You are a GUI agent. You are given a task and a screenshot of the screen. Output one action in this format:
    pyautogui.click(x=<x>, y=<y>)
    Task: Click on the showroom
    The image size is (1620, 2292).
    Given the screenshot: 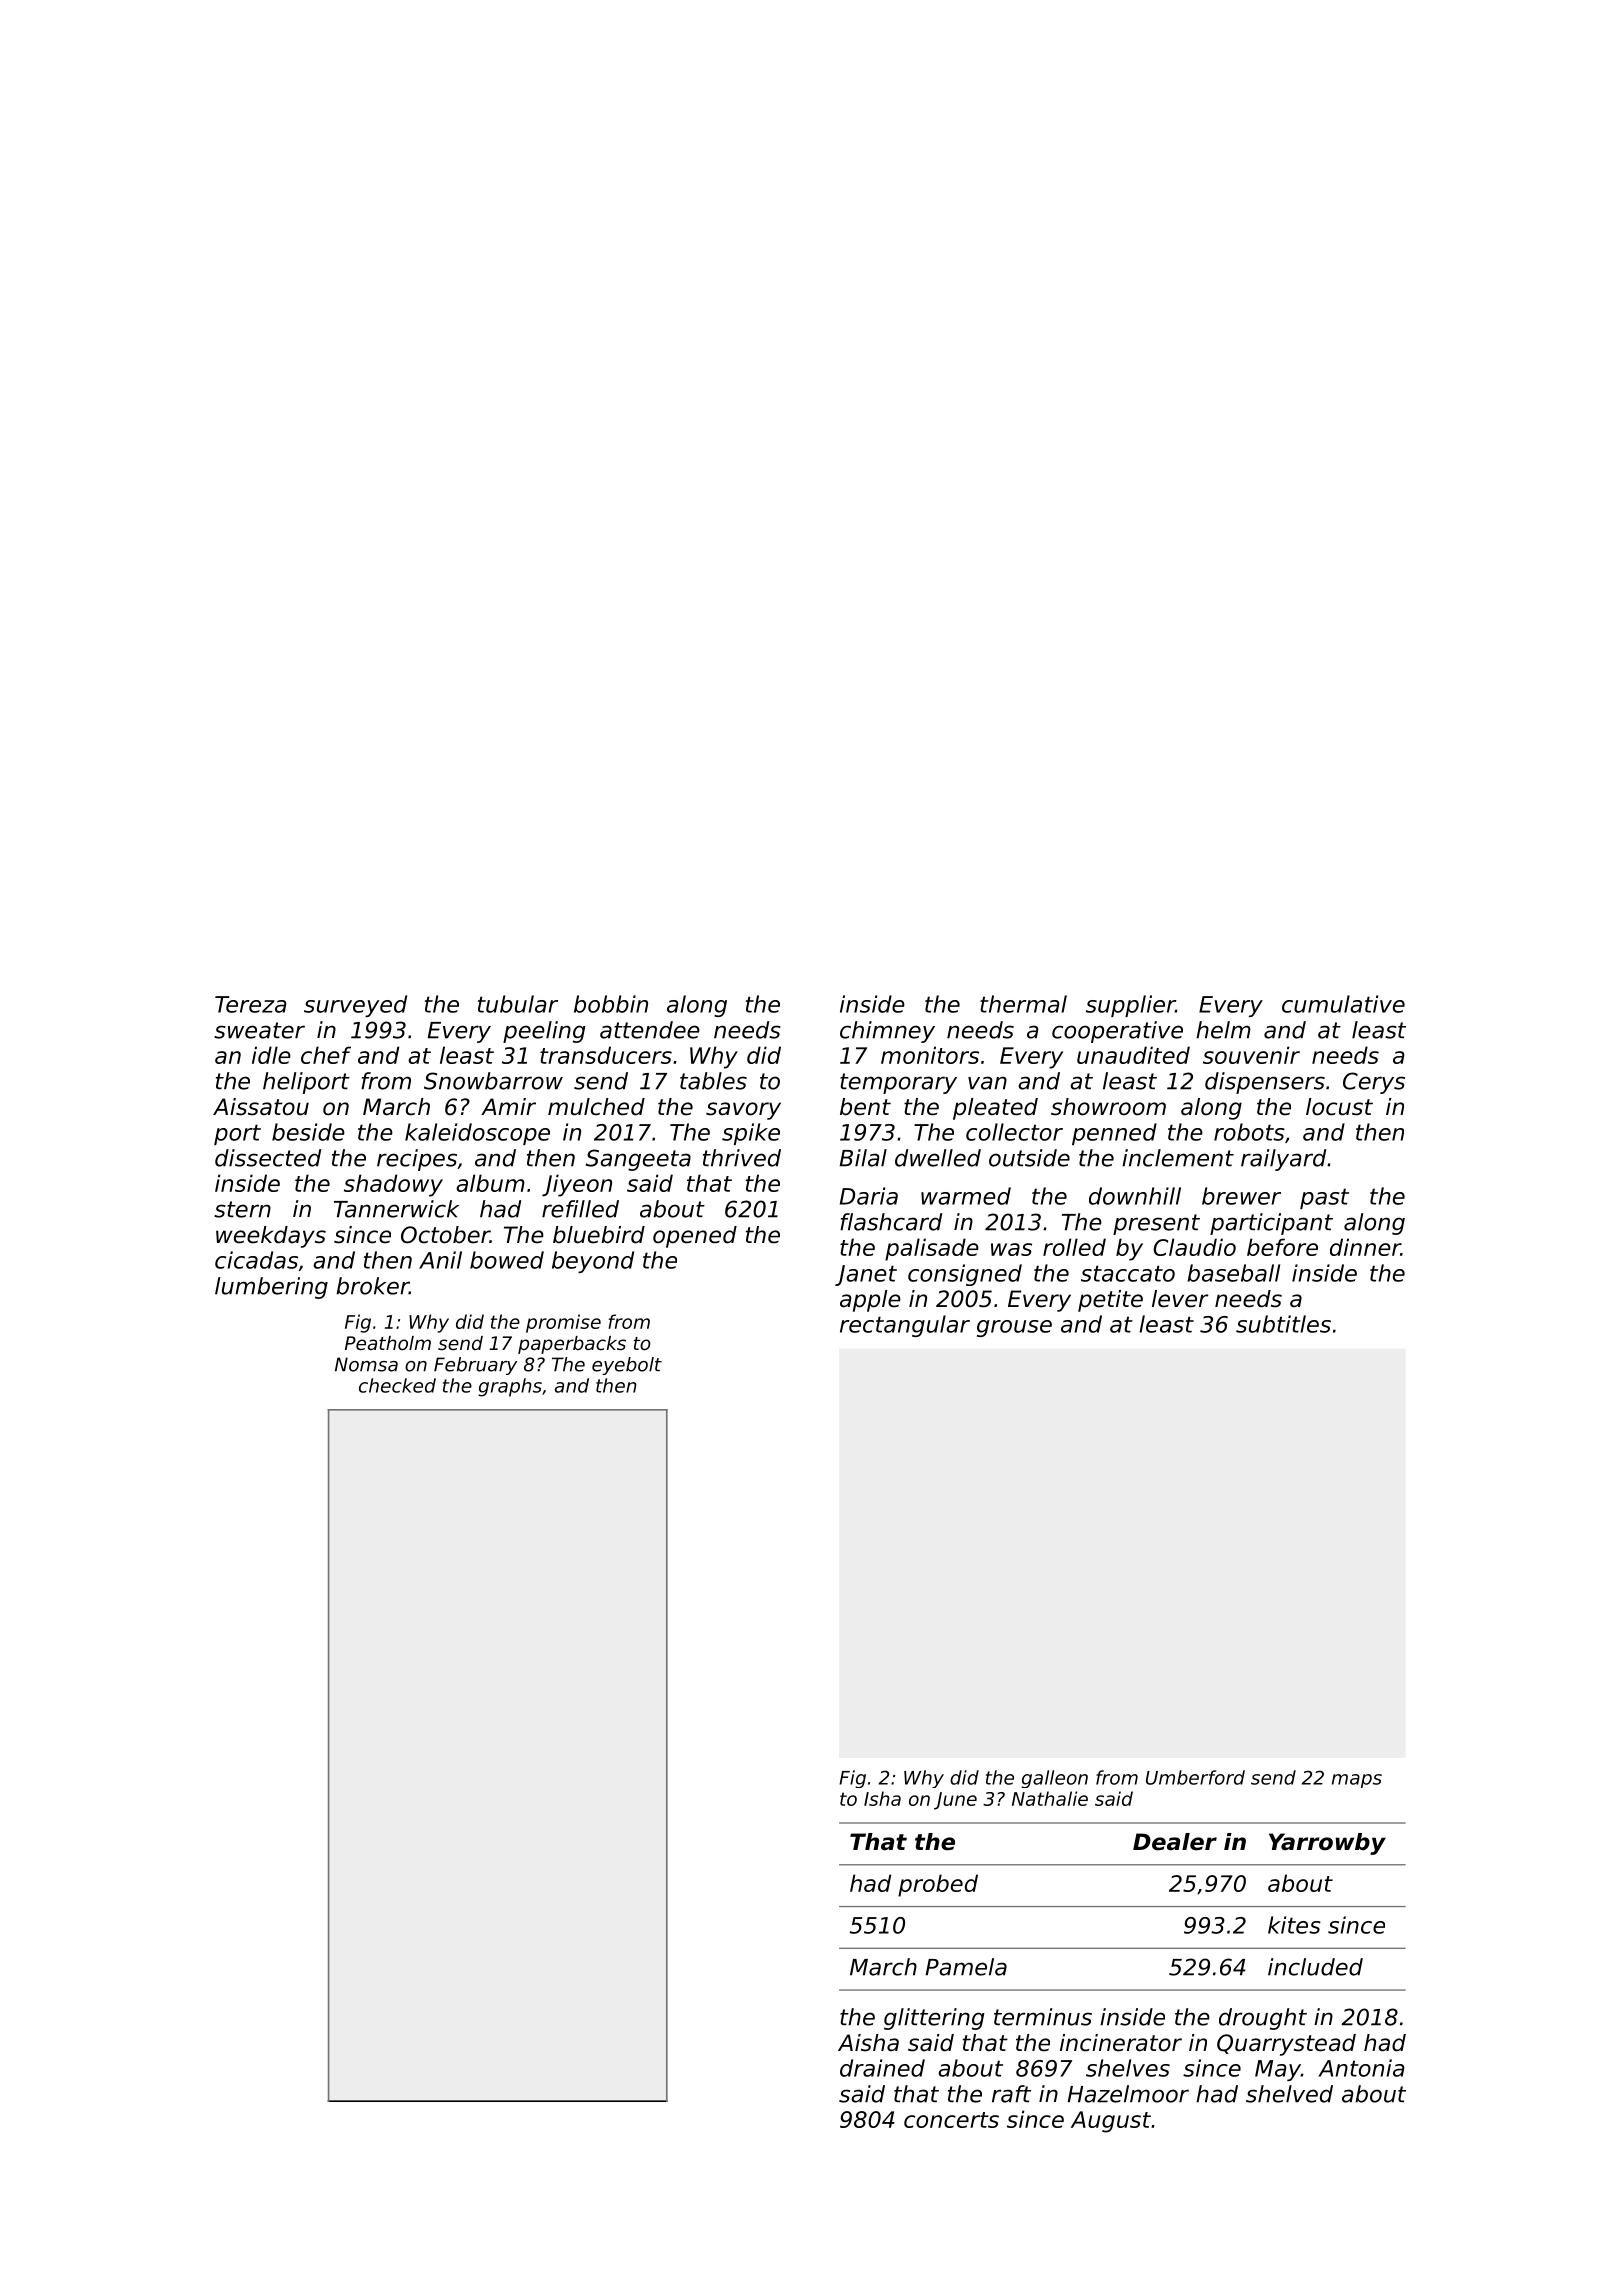 What is the action you would take?
    pyautogui.click(x=1108, y=1107)
